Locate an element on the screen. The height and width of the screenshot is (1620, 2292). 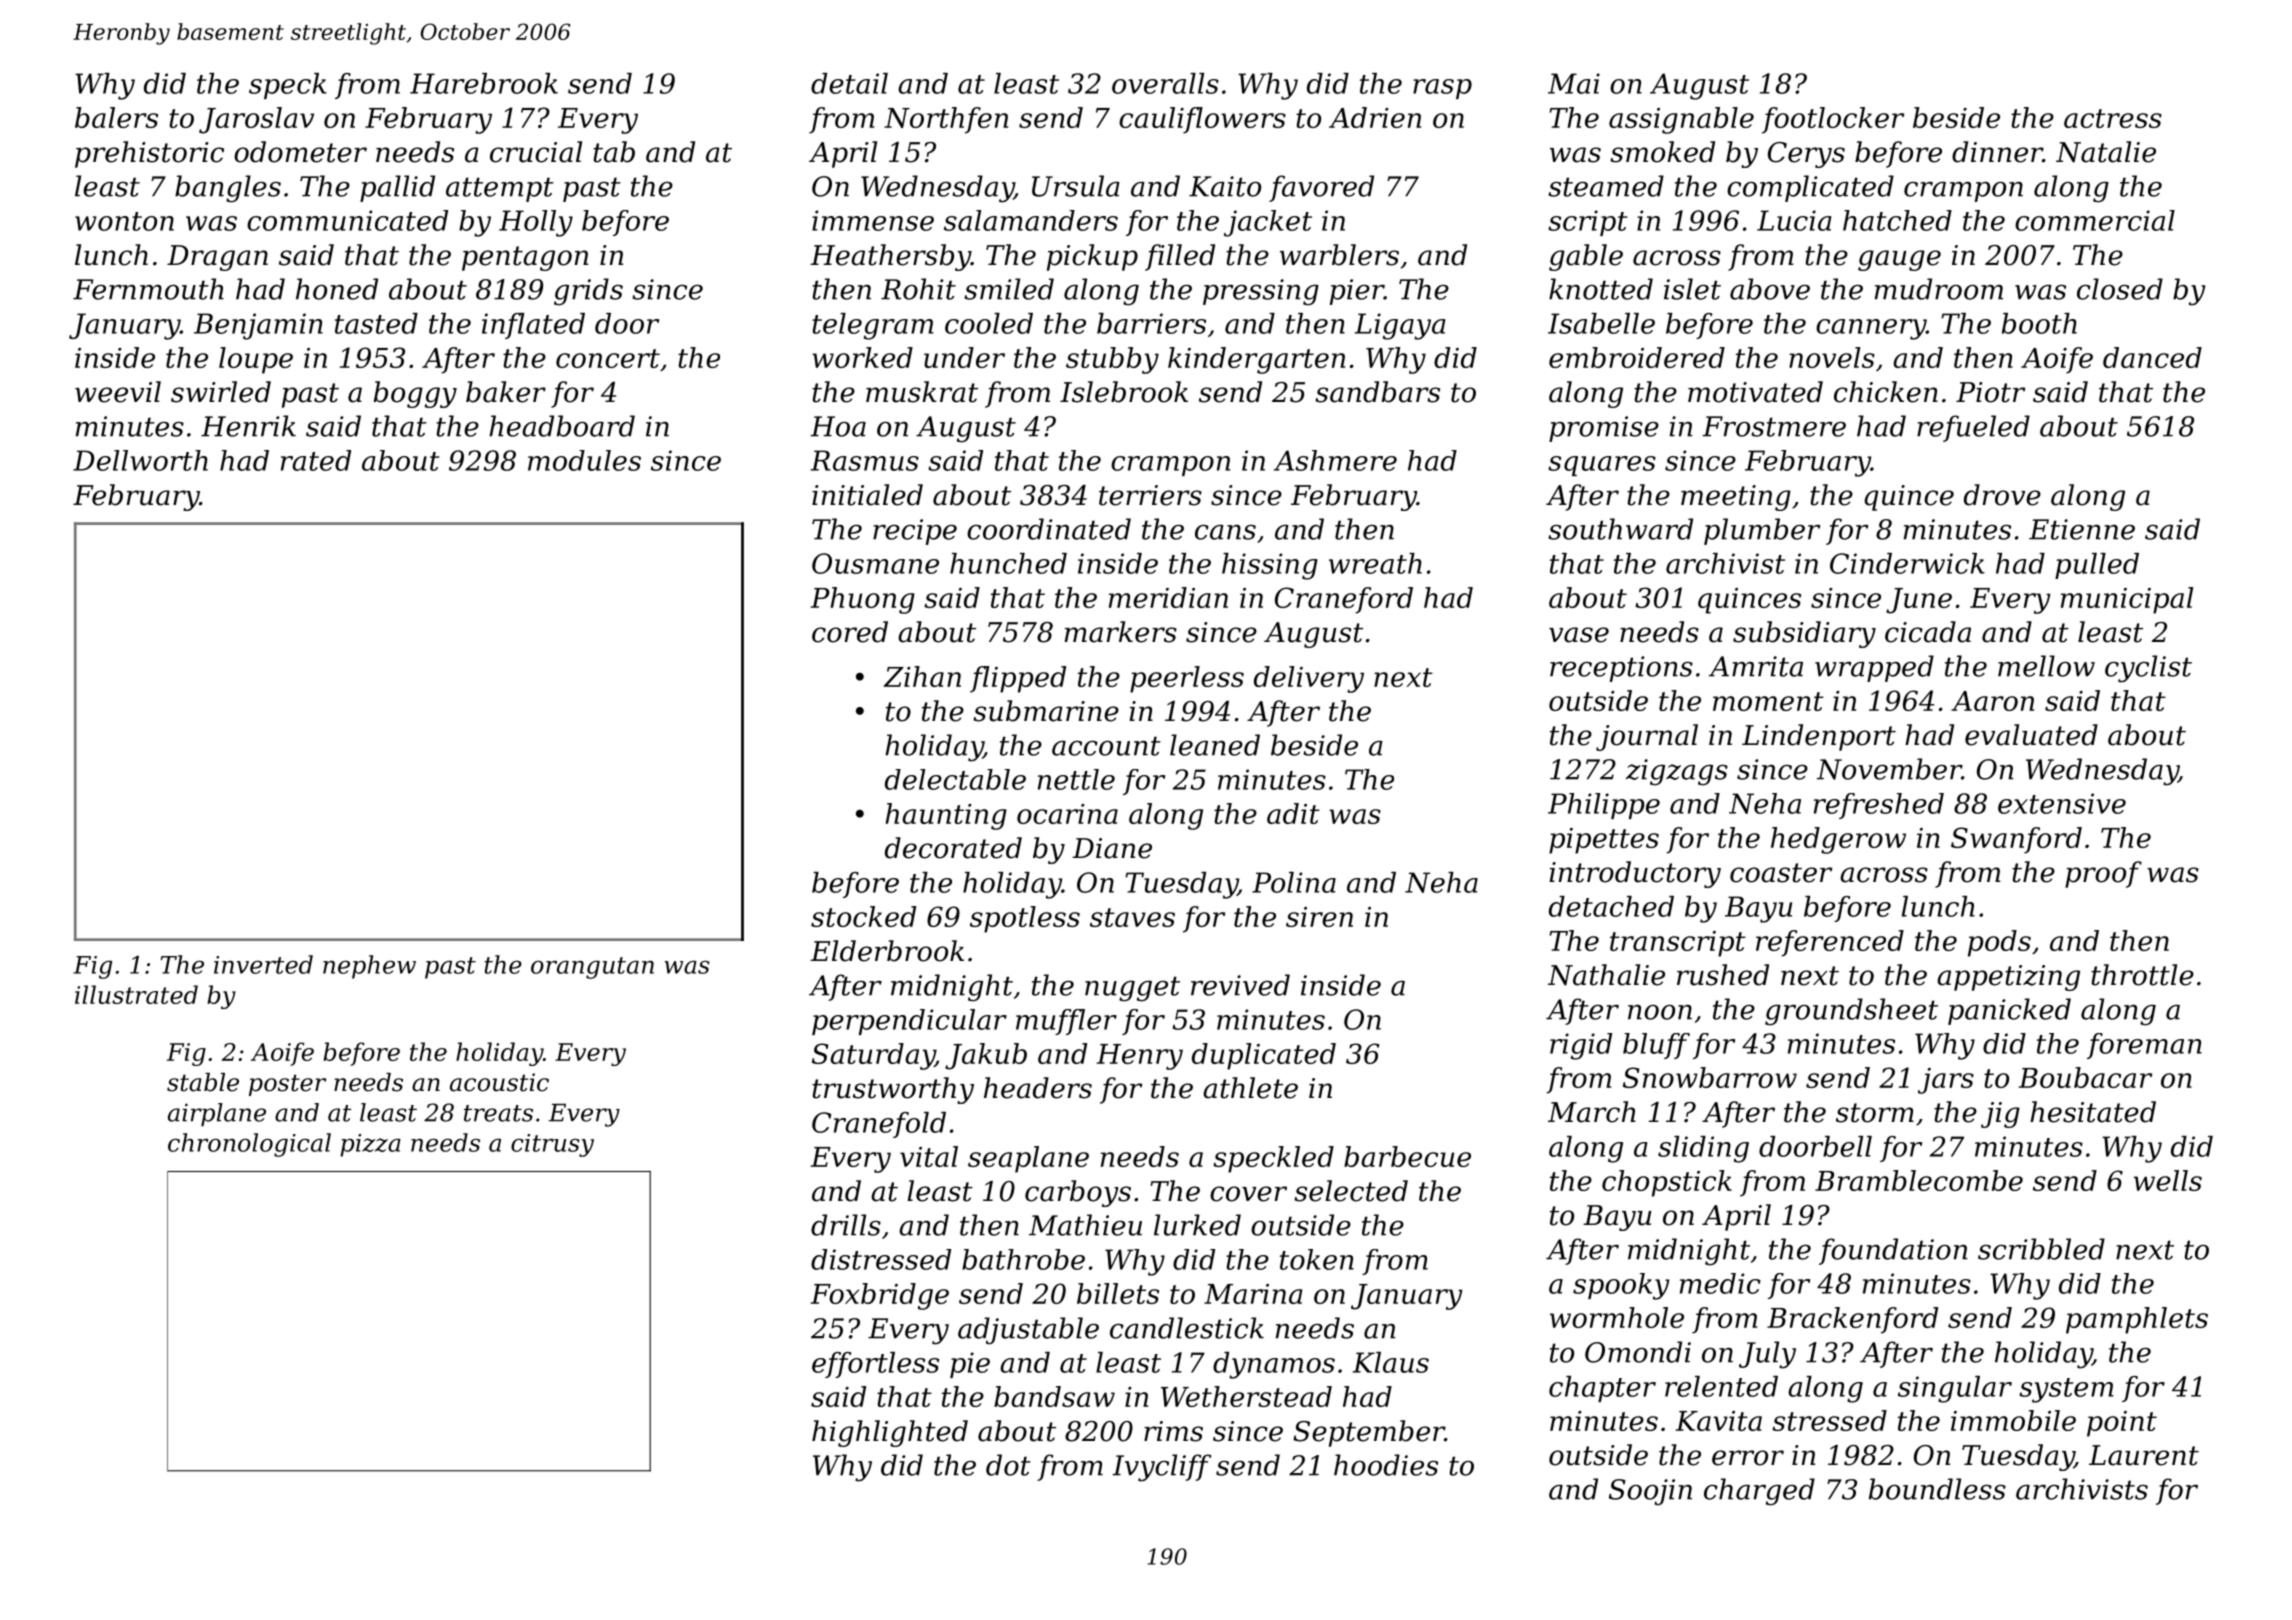
highlighted is located at coordinates (890, 1433).
